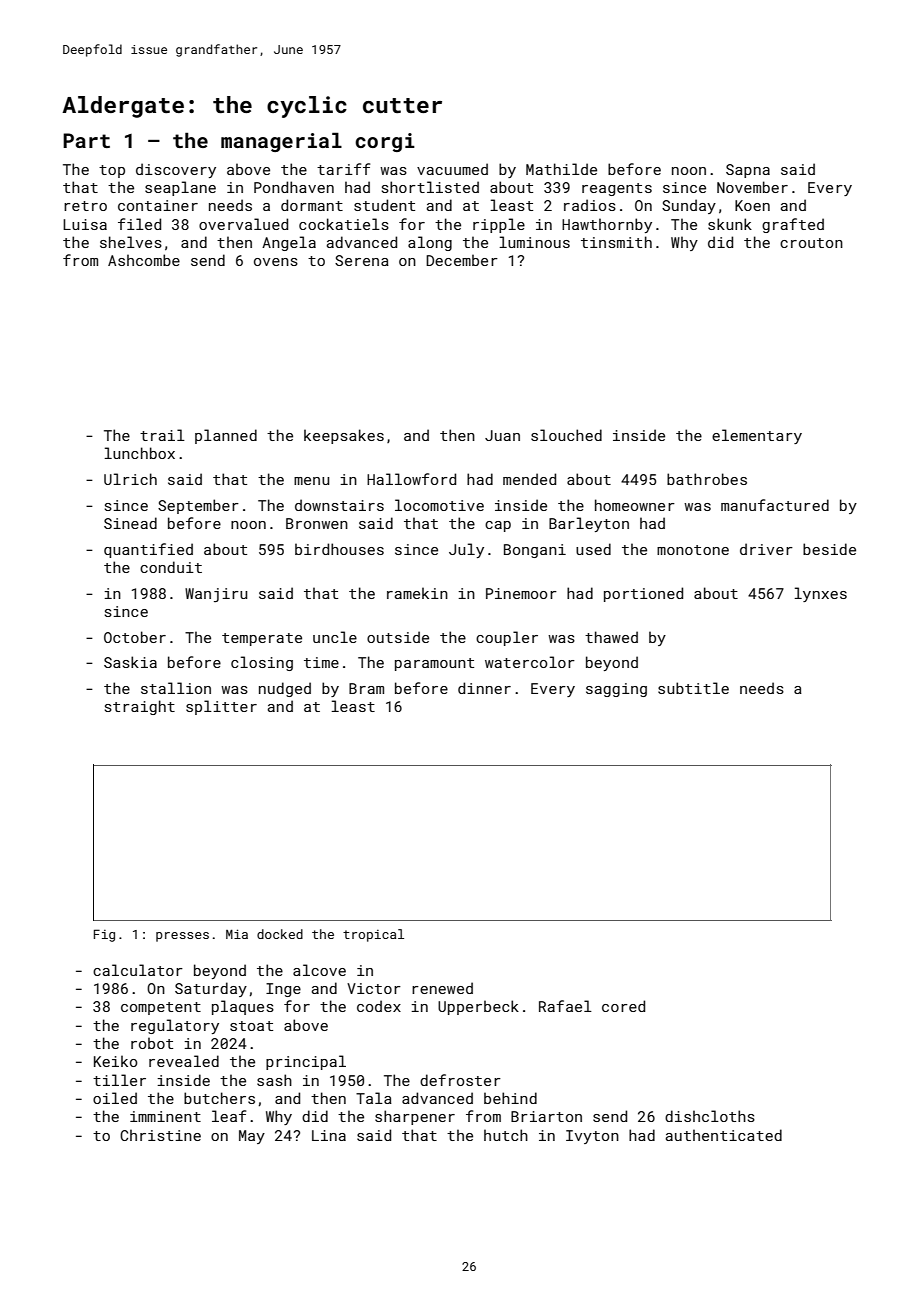  What do you see at coordinates (262, 639) in the page?
I see `temperate` at bounding box center [262, 639].
